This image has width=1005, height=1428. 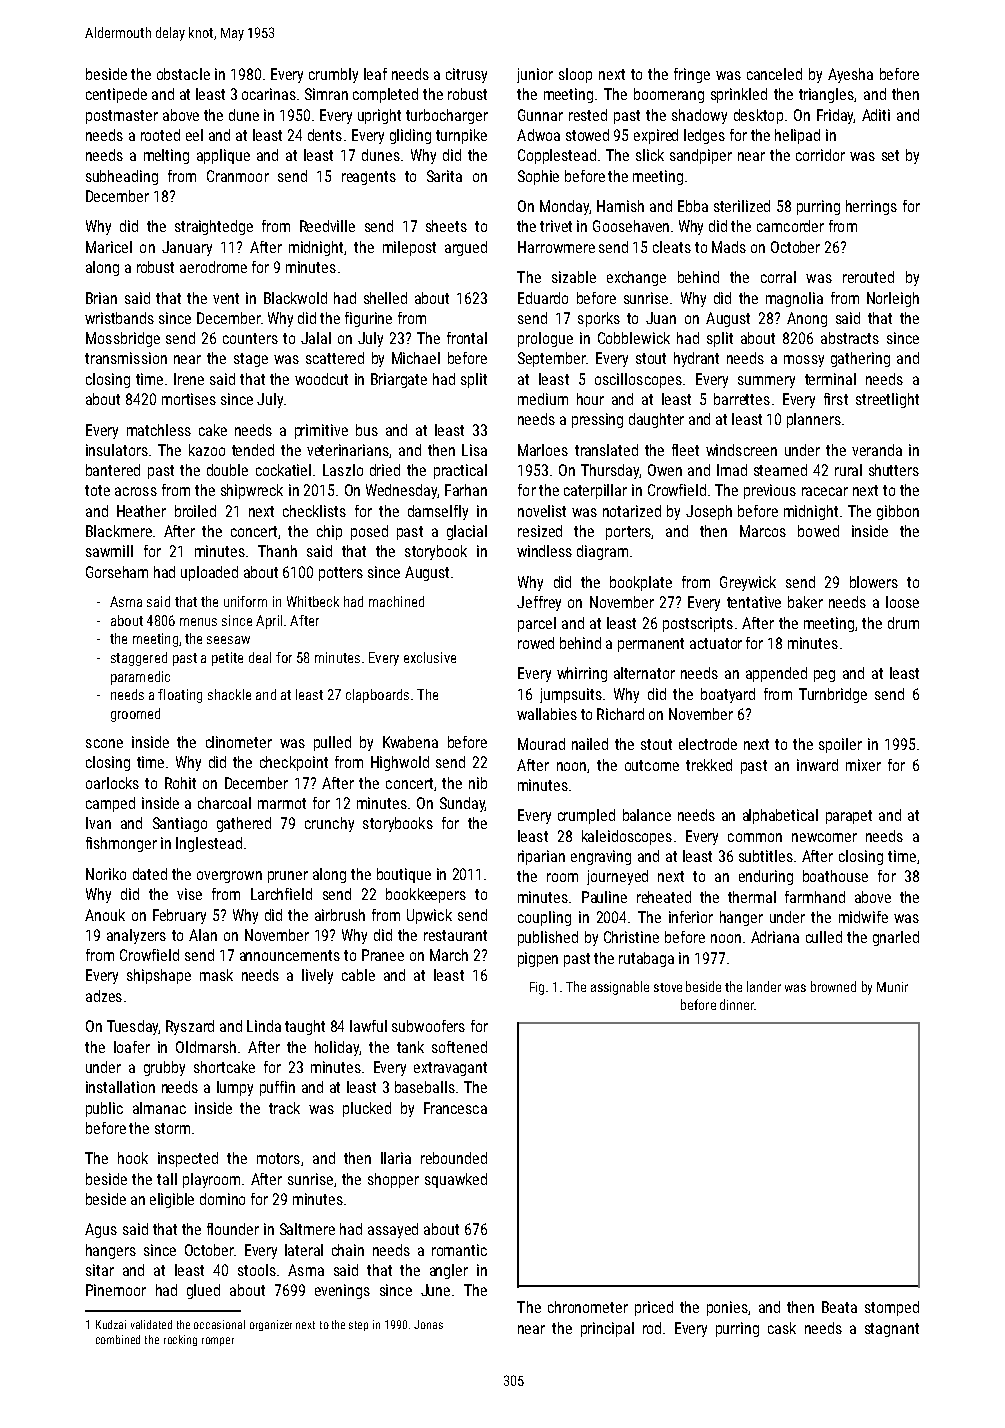 I want to click on boatyard, so click(x=728, y=695).
